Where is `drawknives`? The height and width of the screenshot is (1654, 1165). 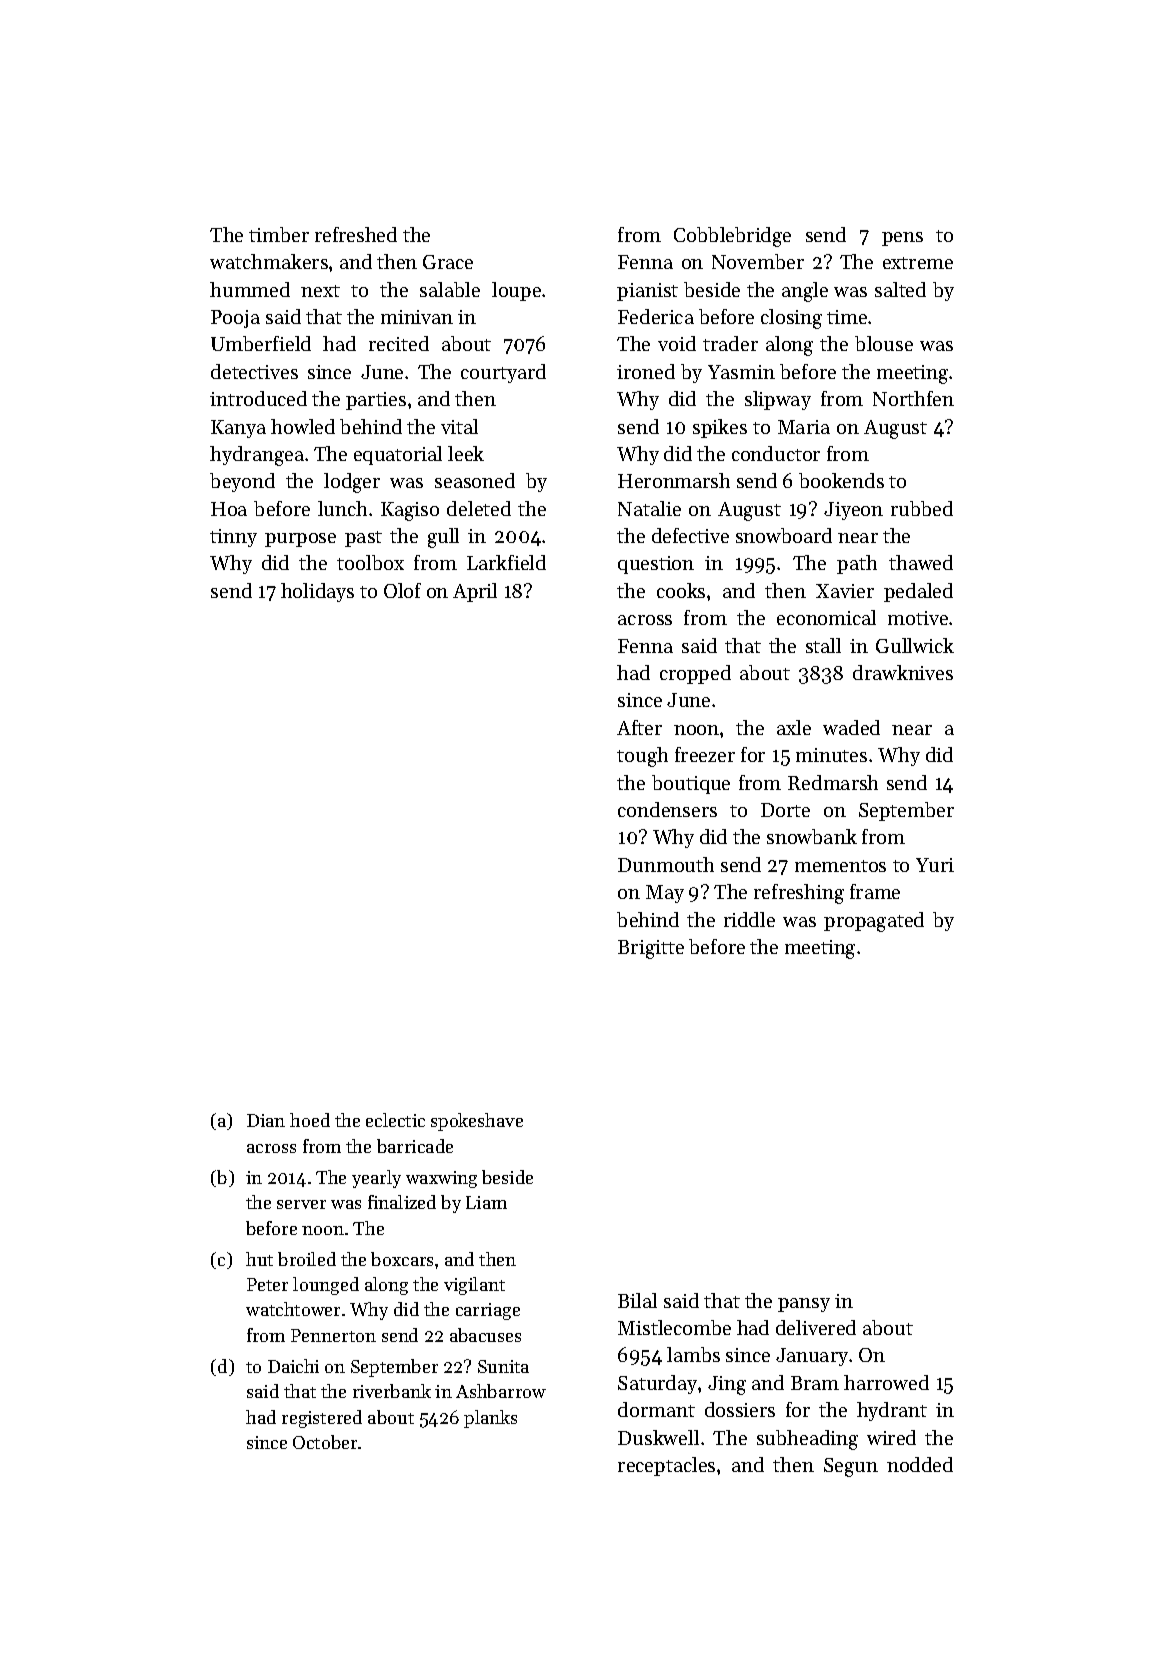 drawknives is located at coordinates (903, 672).
